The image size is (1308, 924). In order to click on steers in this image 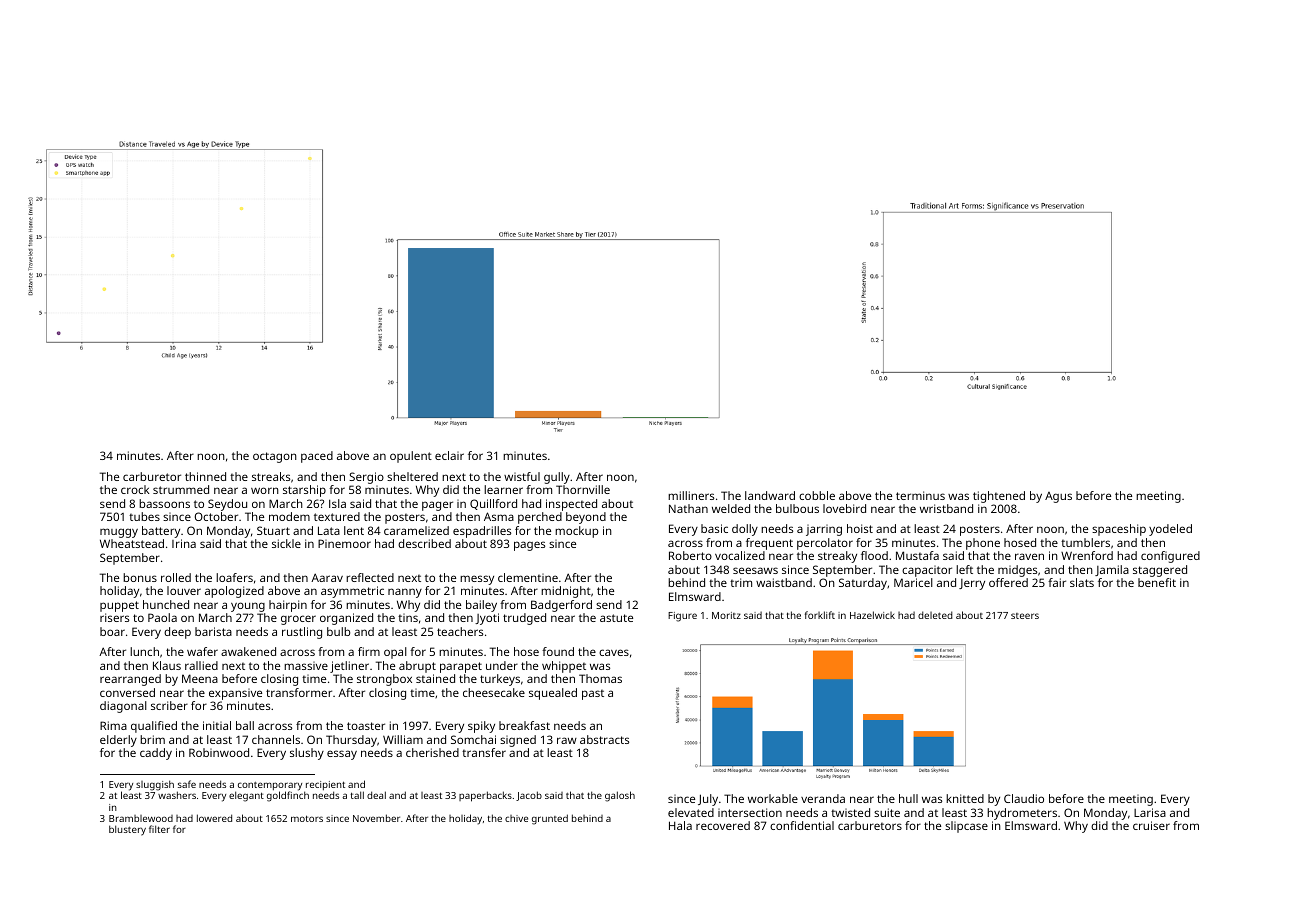, I will do `click(1025, 616)`.
